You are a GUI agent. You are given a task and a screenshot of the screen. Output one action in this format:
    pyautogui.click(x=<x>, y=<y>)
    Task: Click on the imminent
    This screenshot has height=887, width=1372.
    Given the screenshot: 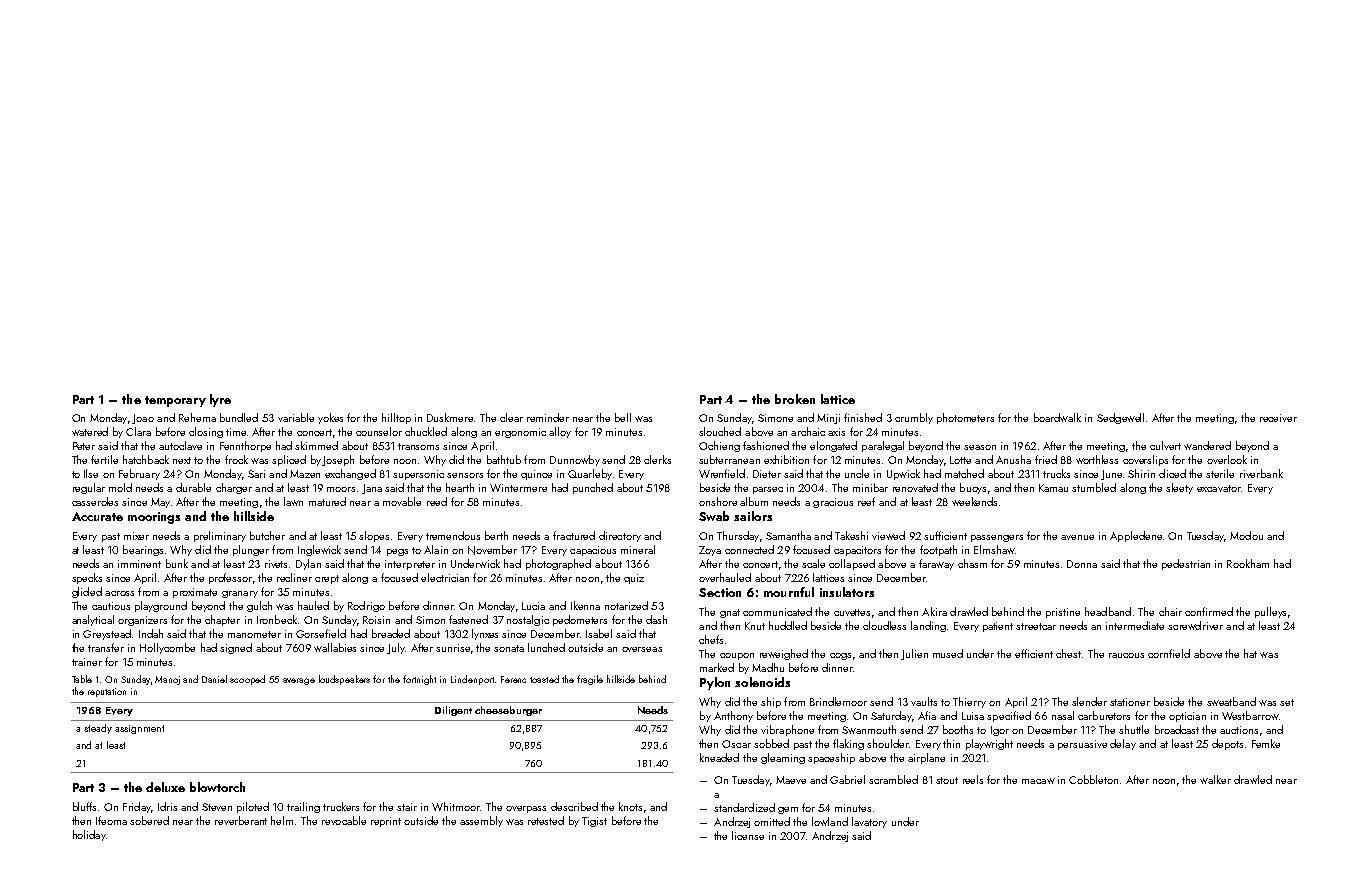 What is the action you would take?
    pyautogui.click(x=139, y=564)
